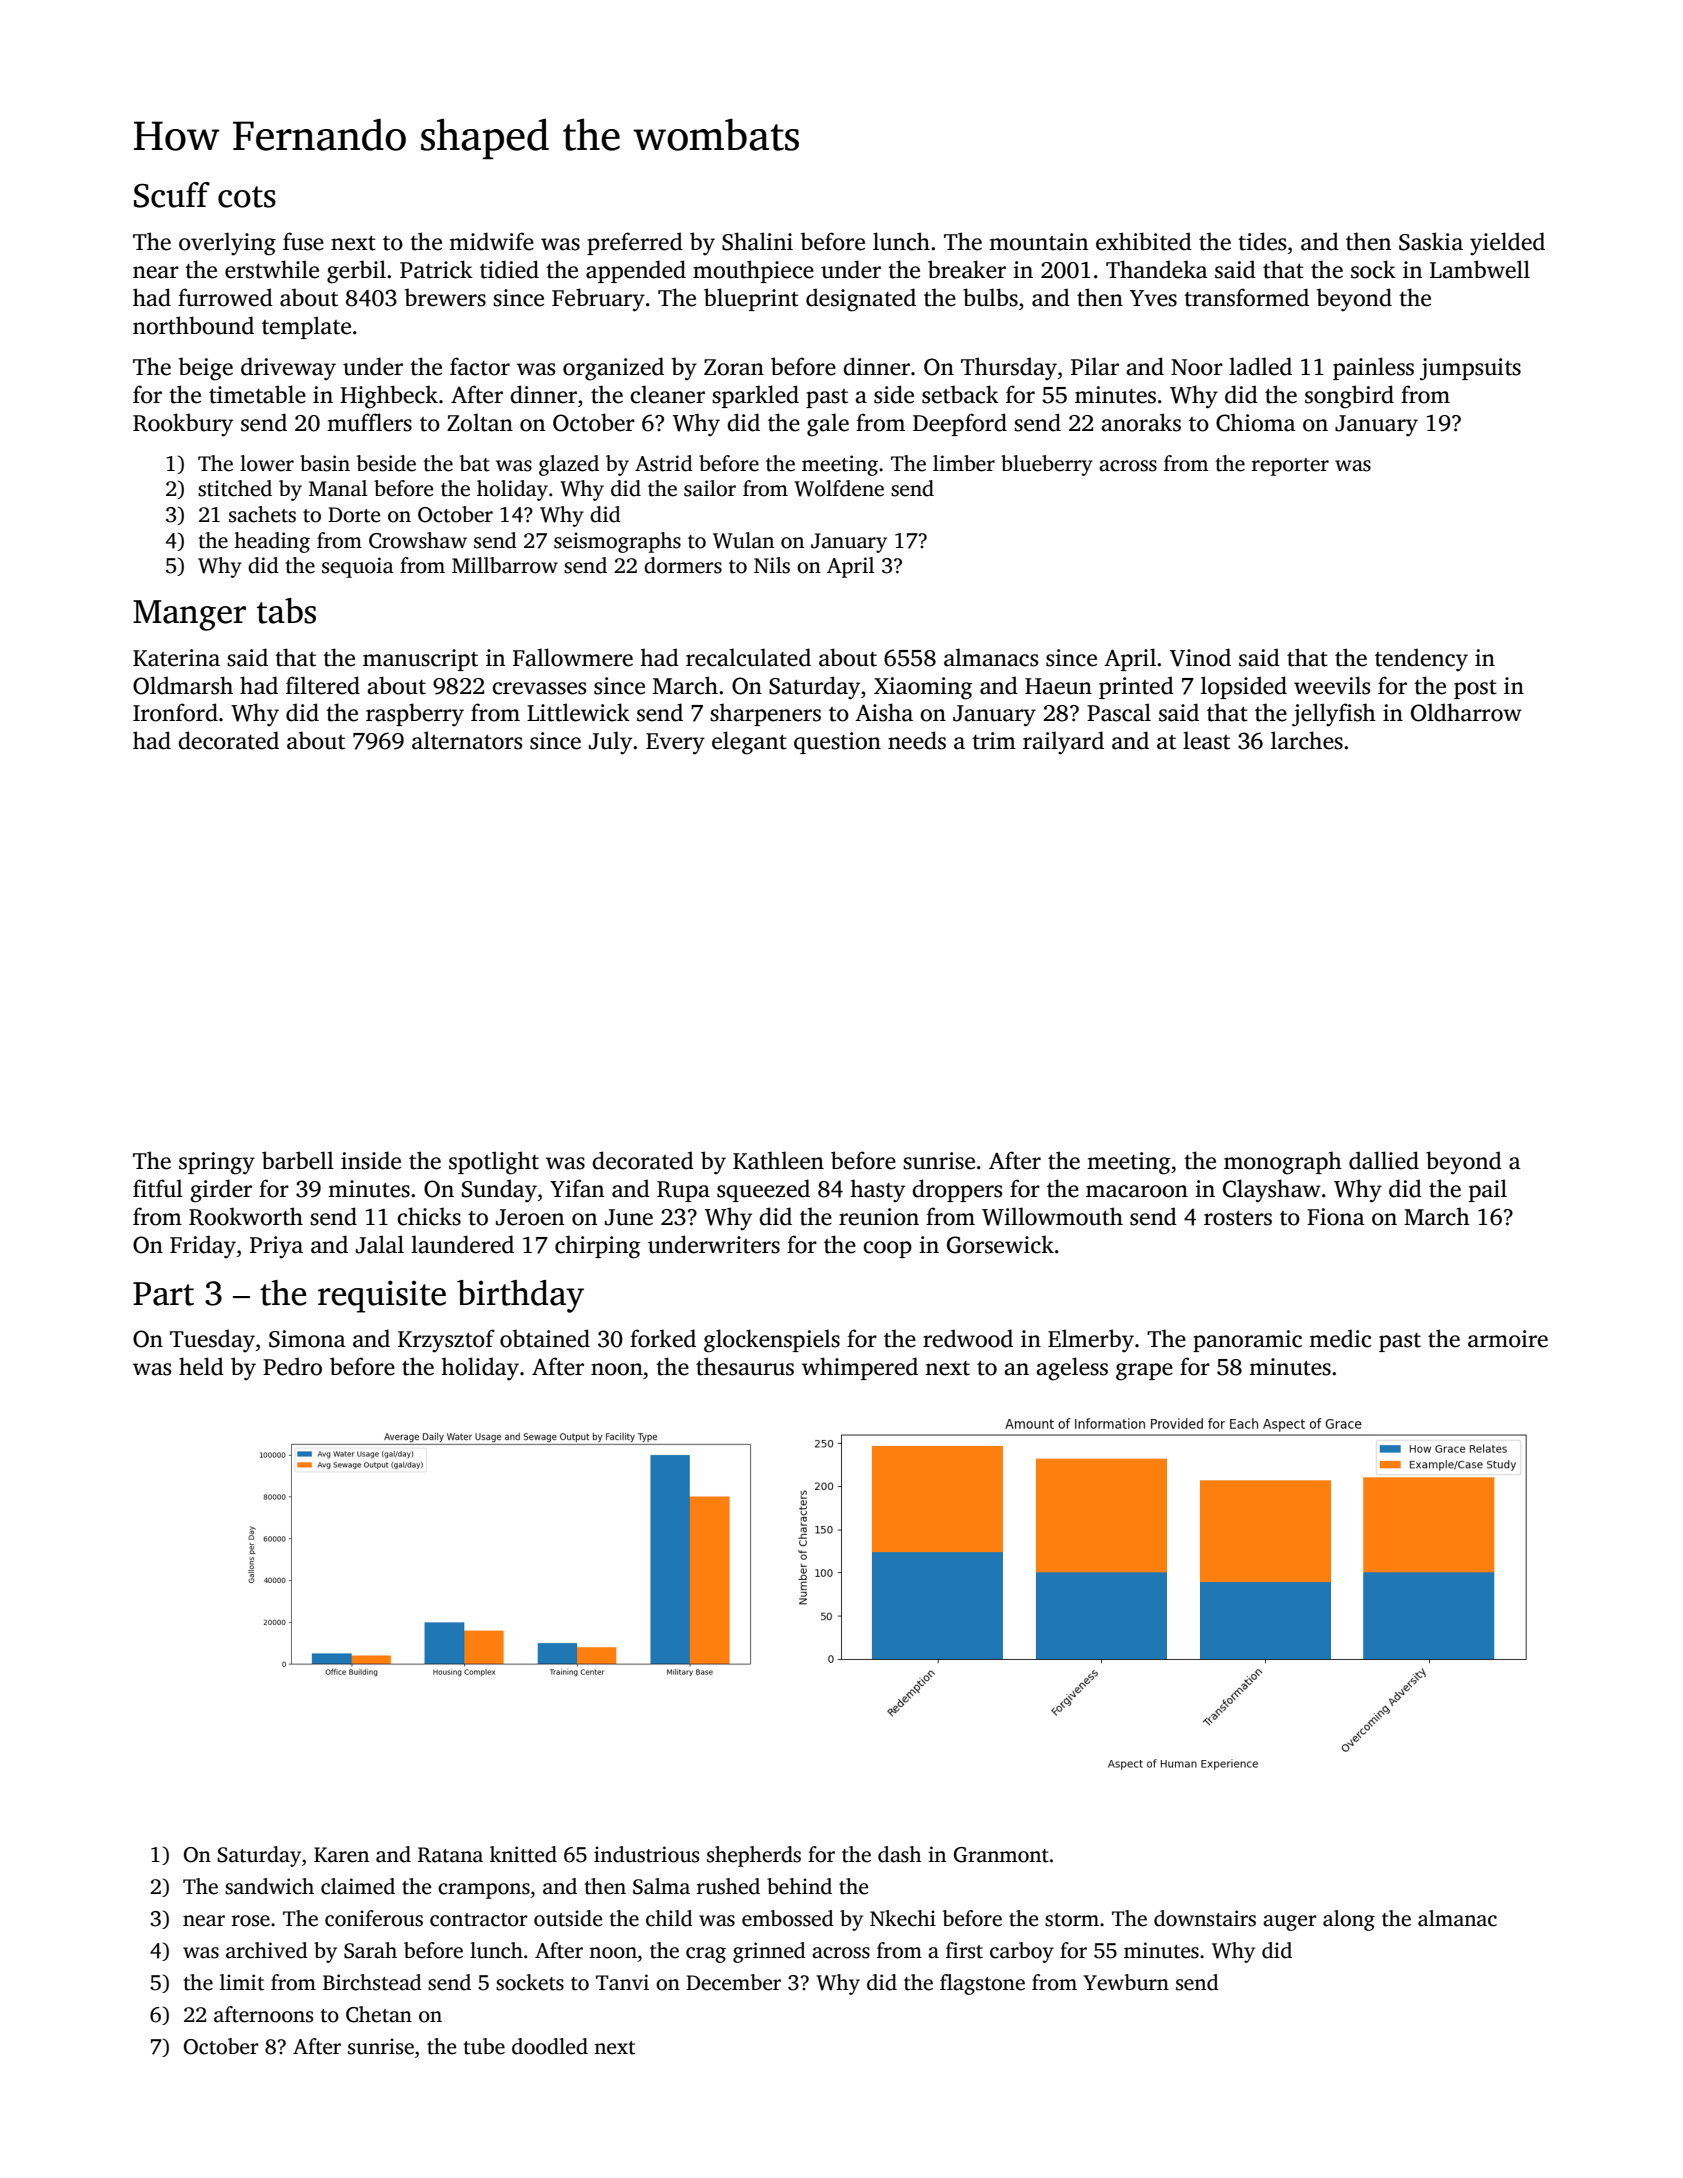 The height and width of the document is (2178, 1683). I want to click on droppers, so click(957, 1190).
